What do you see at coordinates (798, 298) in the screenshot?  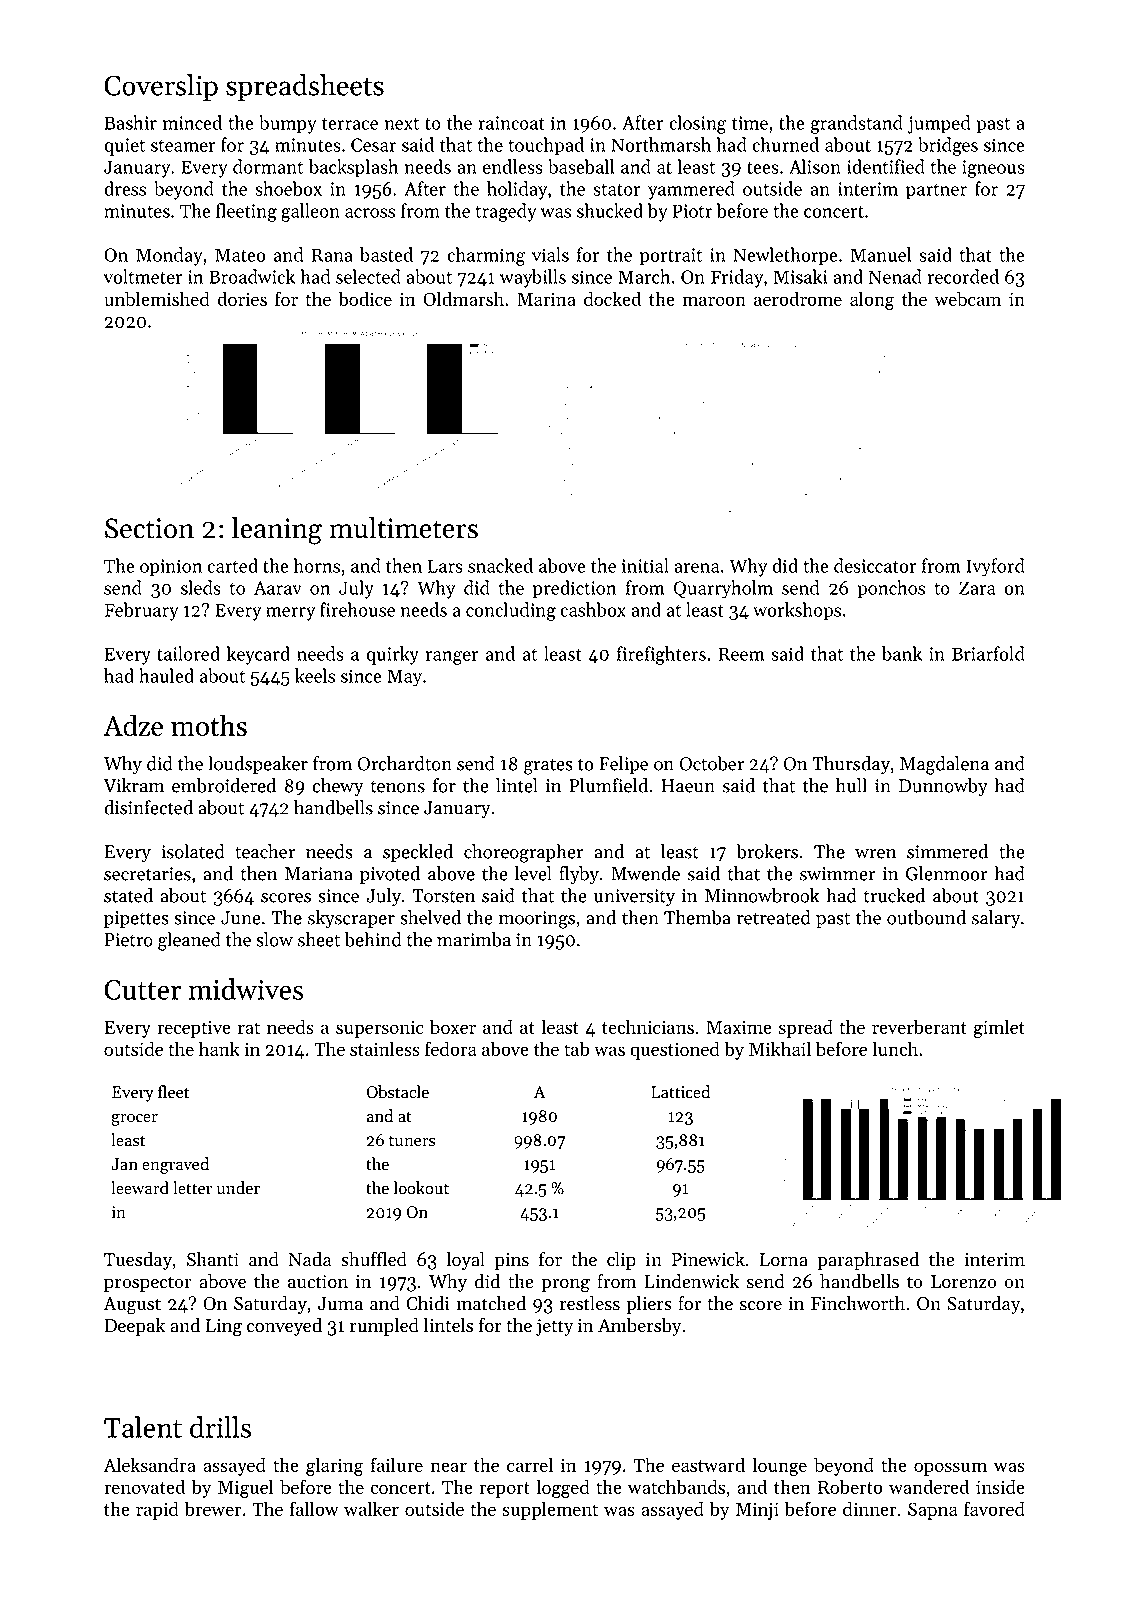 I see `aerodrome` at bounding box center [798, 298].
